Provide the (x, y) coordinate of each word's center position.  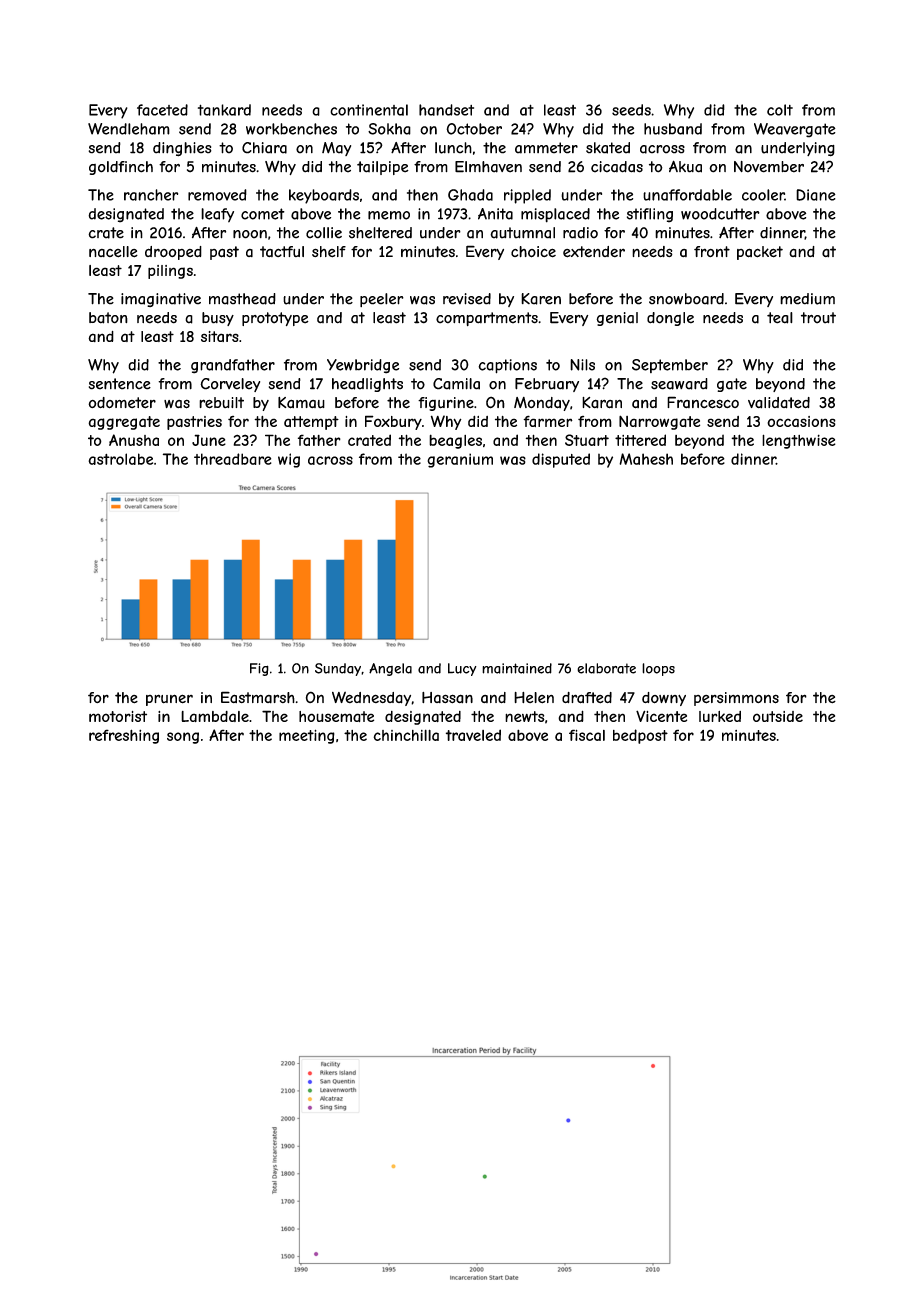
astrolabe (120, 459)
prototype (275, 319)
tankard (224, 110)
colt (780, 110)
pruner (169, 700)
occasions (801, 421)
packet (760, 253)
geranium (460, 460)
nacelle (113, 252)
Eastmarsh (258, 697)
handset (446, 110)
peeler (382, 300)
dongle (670, 319)
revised (467, 299)
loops (658, 669)
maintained (517, 668)
